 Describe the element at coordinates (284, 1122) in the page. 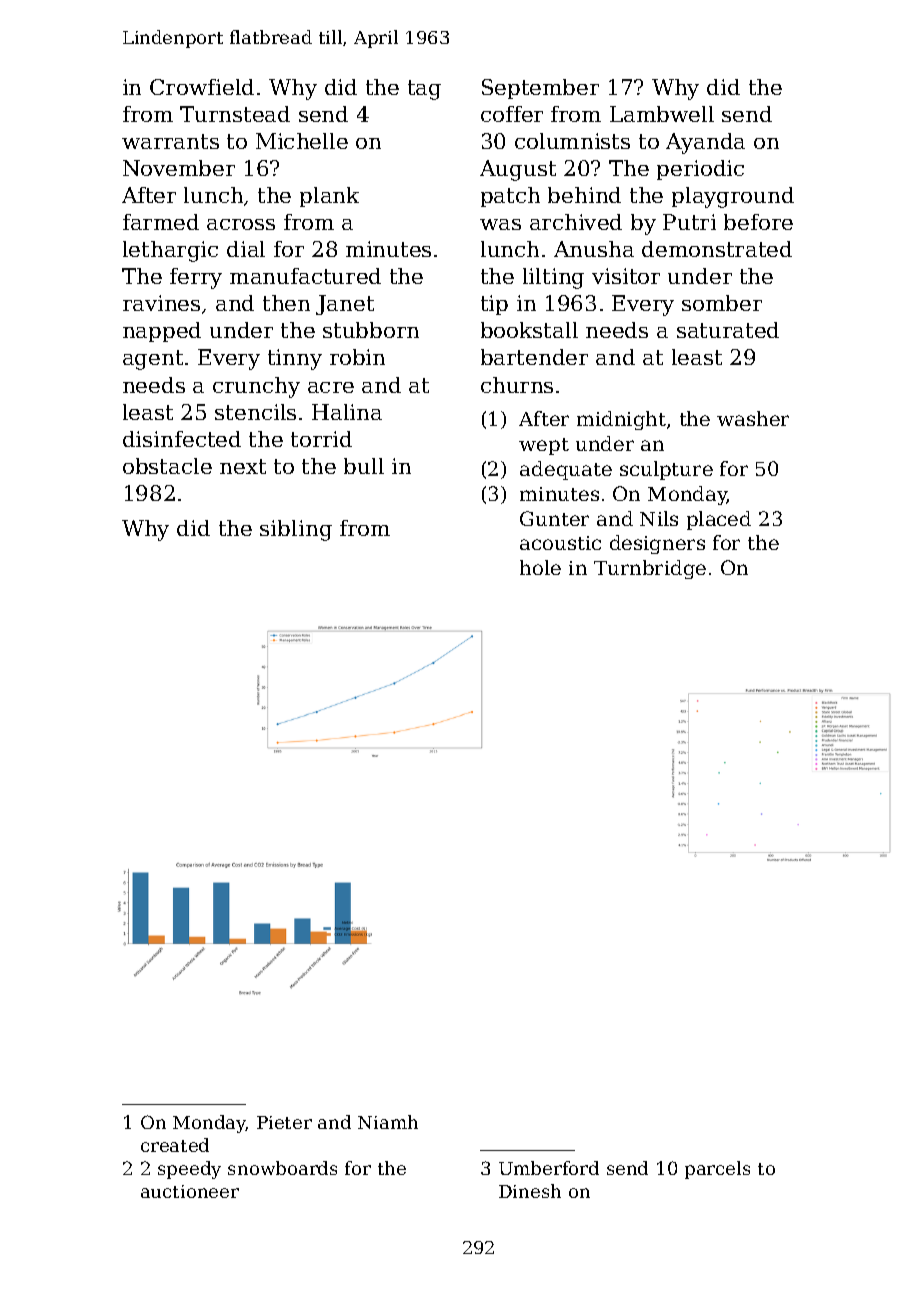

I see `Pieter` at that location.
